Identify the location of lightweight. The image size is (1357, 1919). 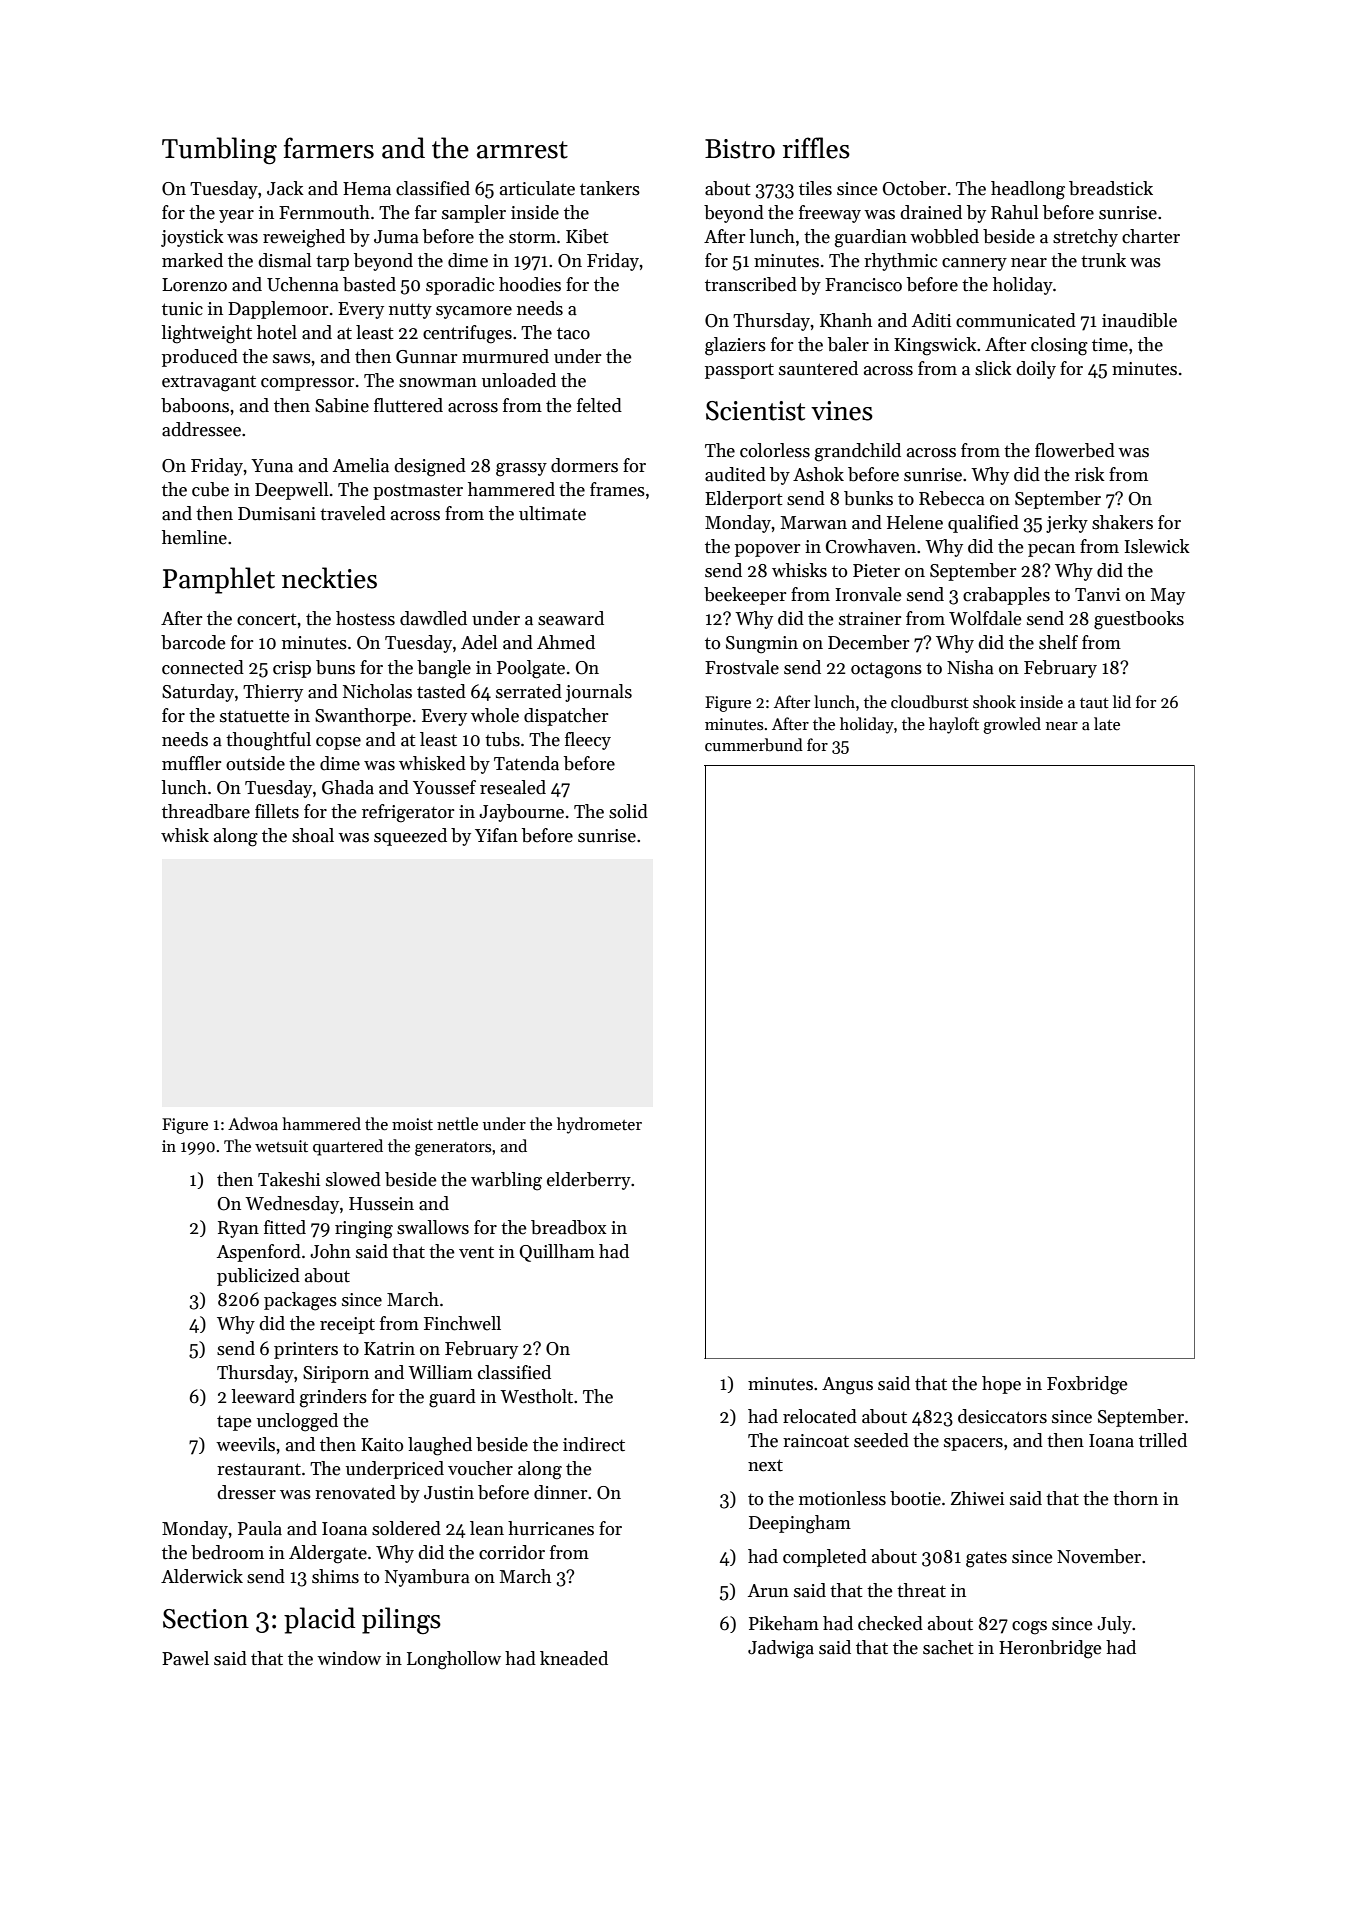
(206, 334).
